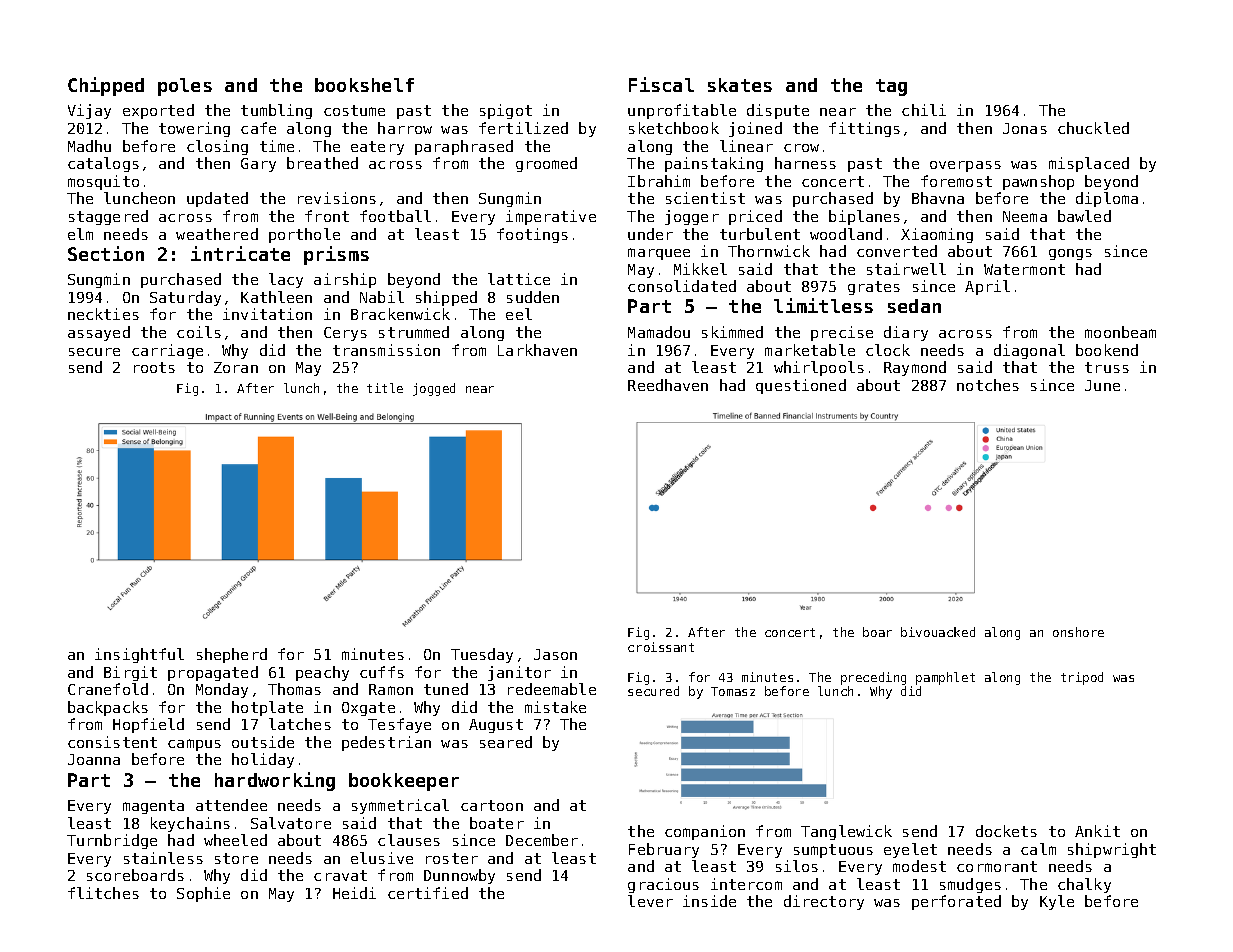 Image resolution: width=1233 pixels, height=952 pixels. What do you see at coordinates (1093, 128) in the screenshot?
I see `chuckled` at bounding box center [1093, 128].
